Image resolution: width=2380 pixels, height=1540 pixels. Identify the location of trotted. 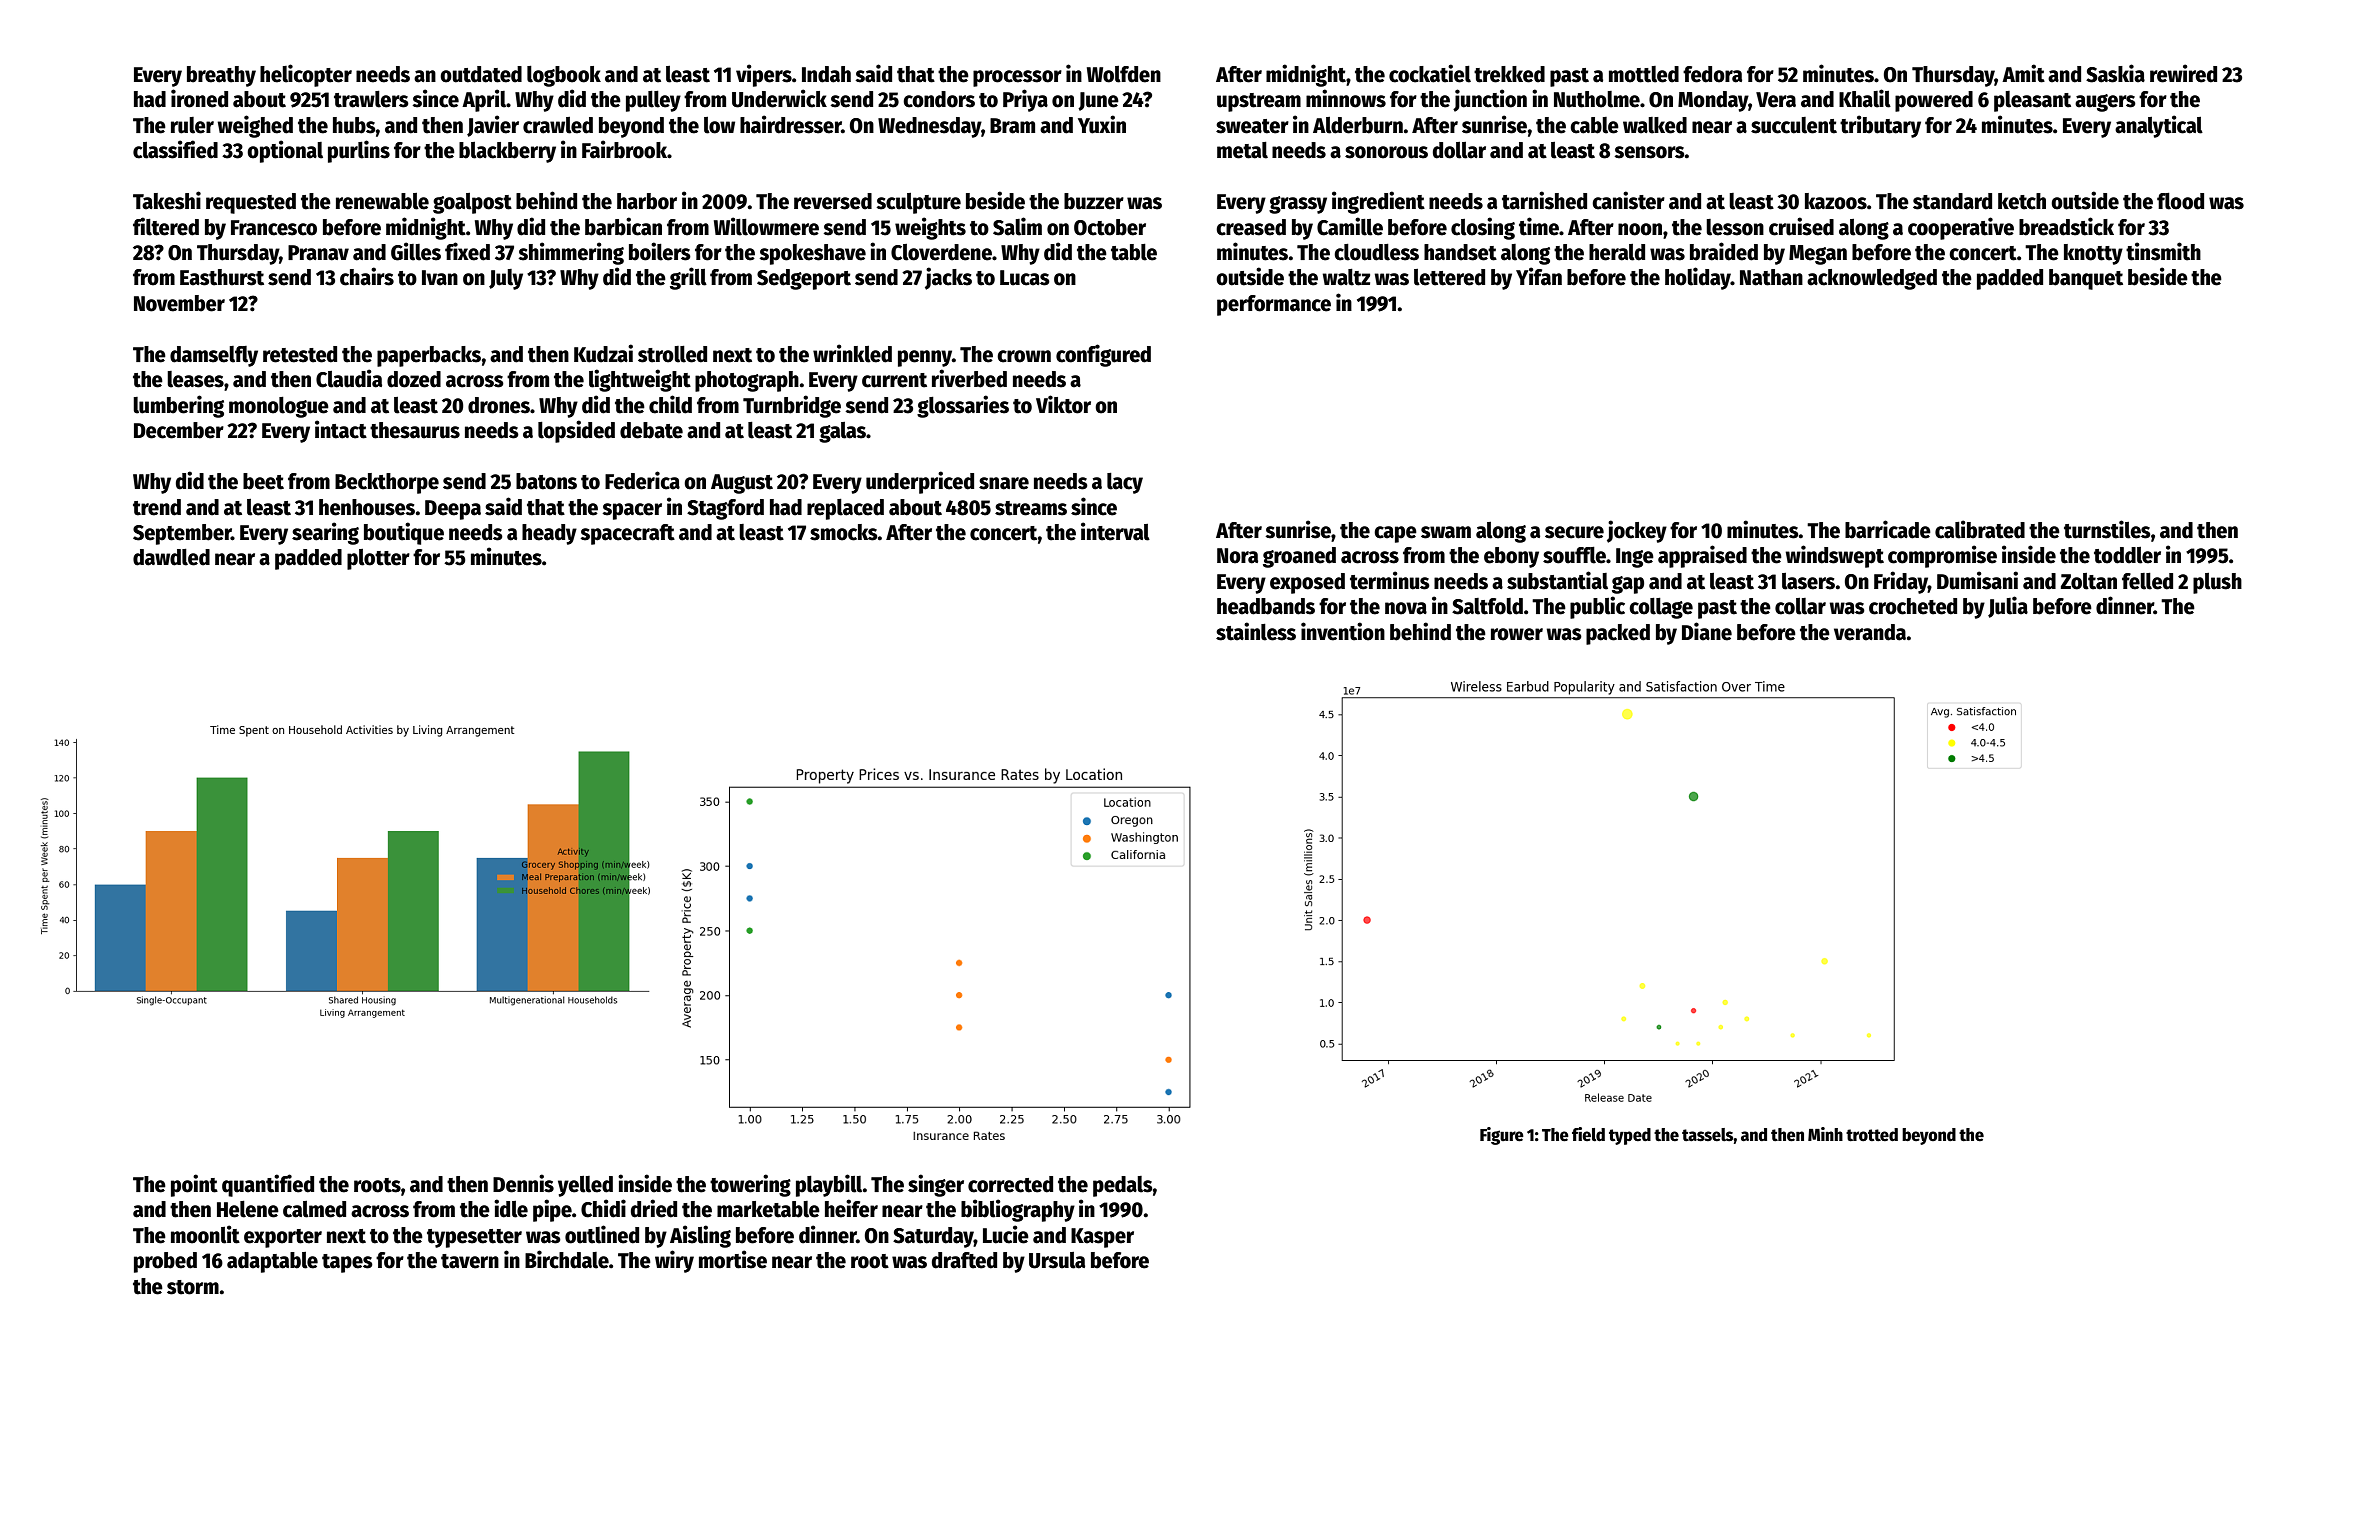
(1872, 1135).
